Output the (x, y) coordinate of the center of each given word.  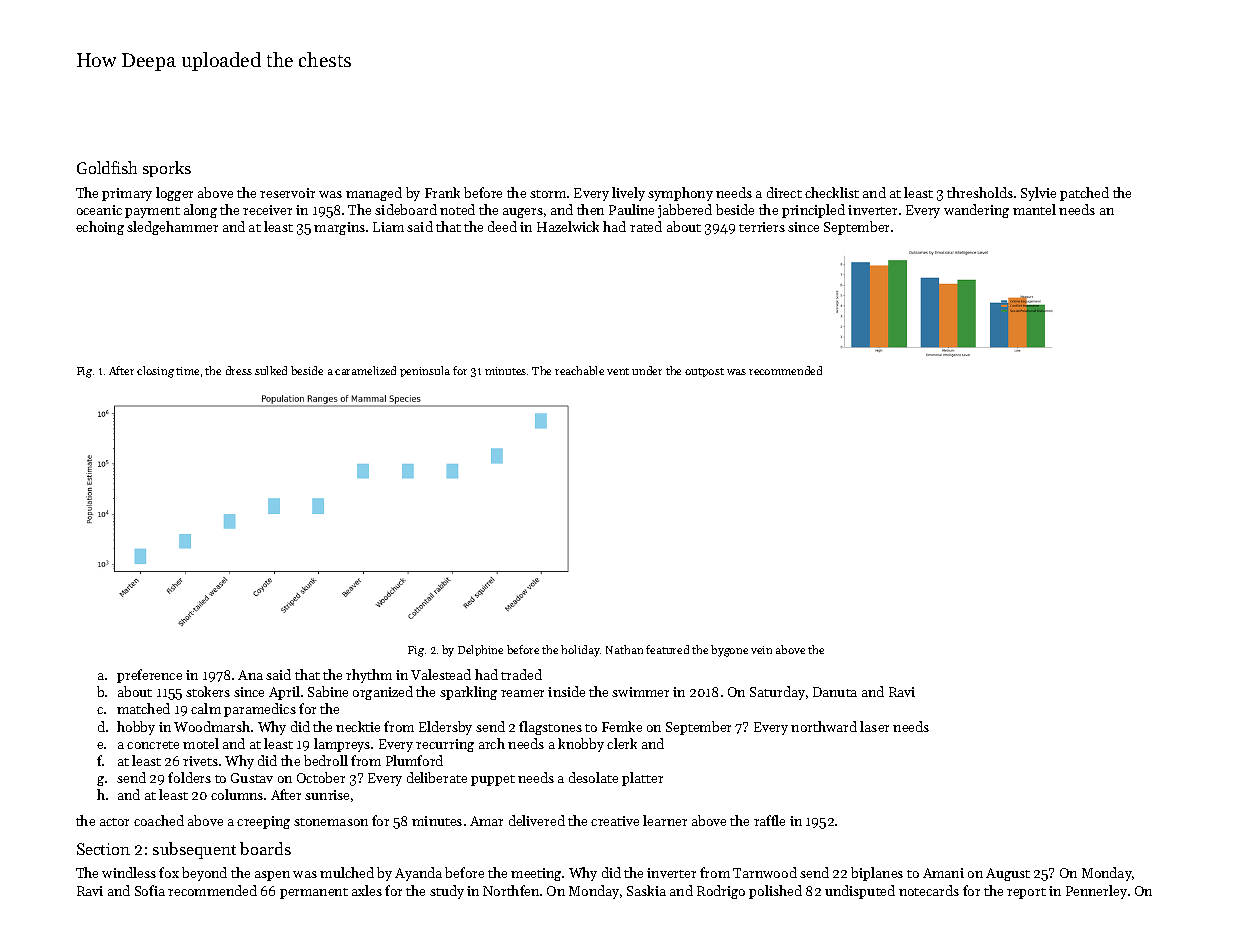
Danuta (835, 692)
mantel (1034, 209)
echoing (100, 228)
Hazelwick (568, 226)
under (647, 370)
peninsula (425, 371)
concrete (153, 745)
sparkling (468, 693)
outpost (704, 372)
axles (367, 890)
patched (1084, 194)
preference (149, 676)
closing (155, 372)
